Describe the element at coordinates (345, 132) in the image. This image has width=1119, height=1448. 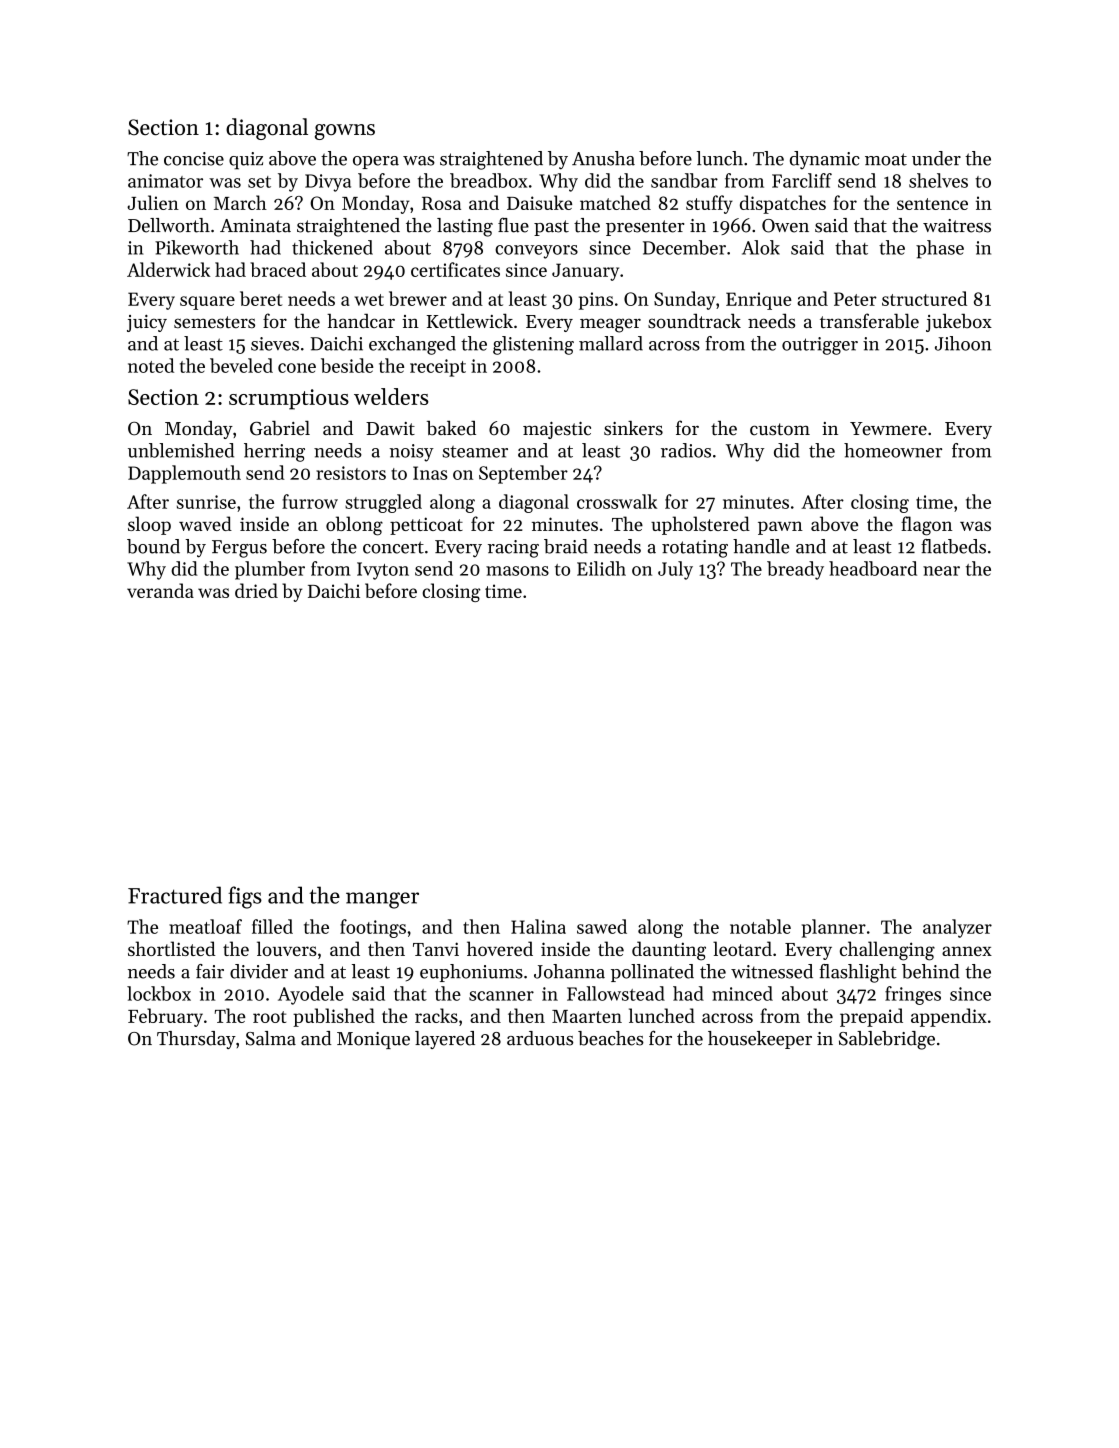
I see `gowns` at that location.
